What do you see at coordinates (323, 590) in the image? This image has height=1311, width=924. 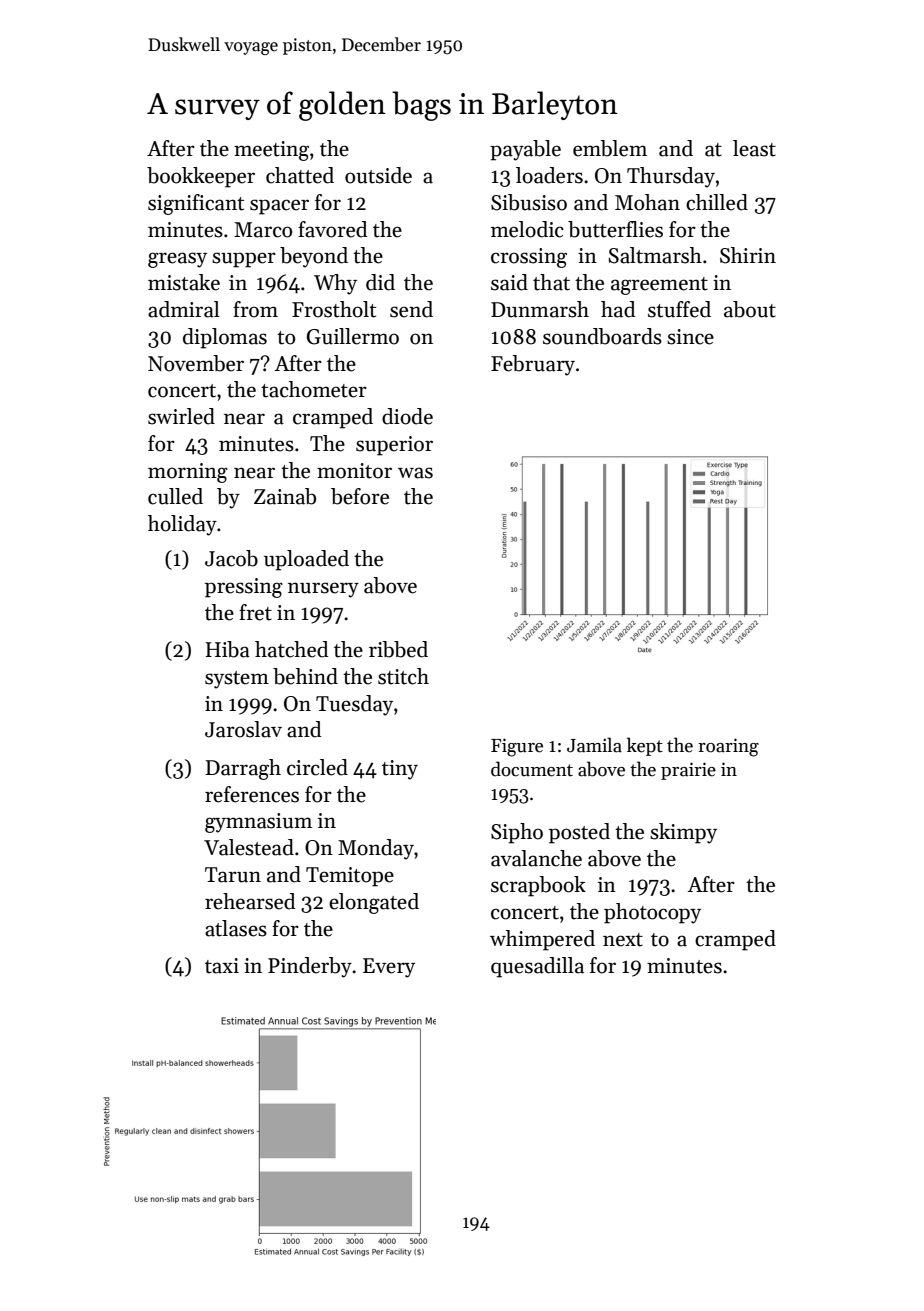 I see `nursery` at bounding box center [323, 590].
